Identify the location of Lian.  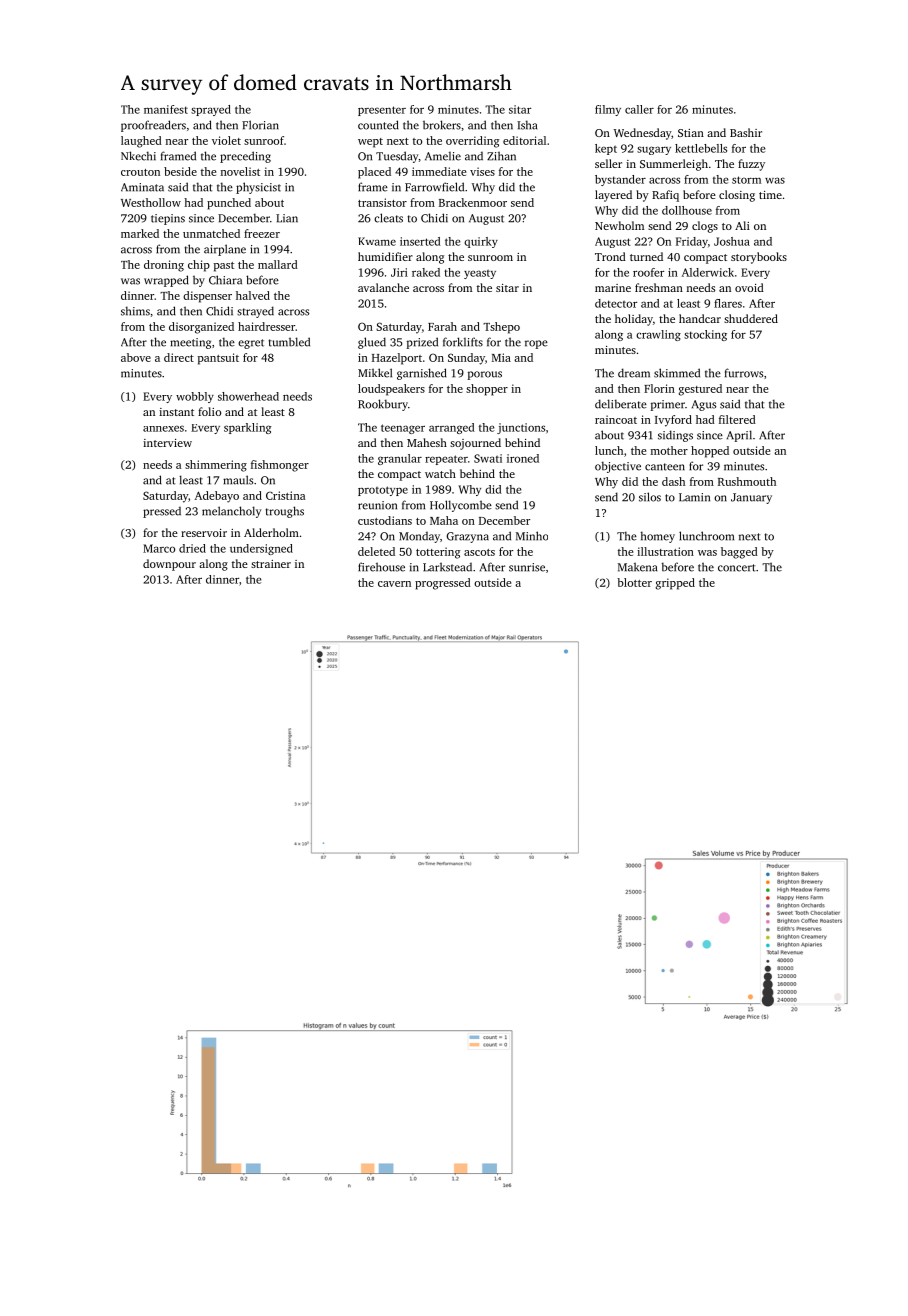
(287, 218).
